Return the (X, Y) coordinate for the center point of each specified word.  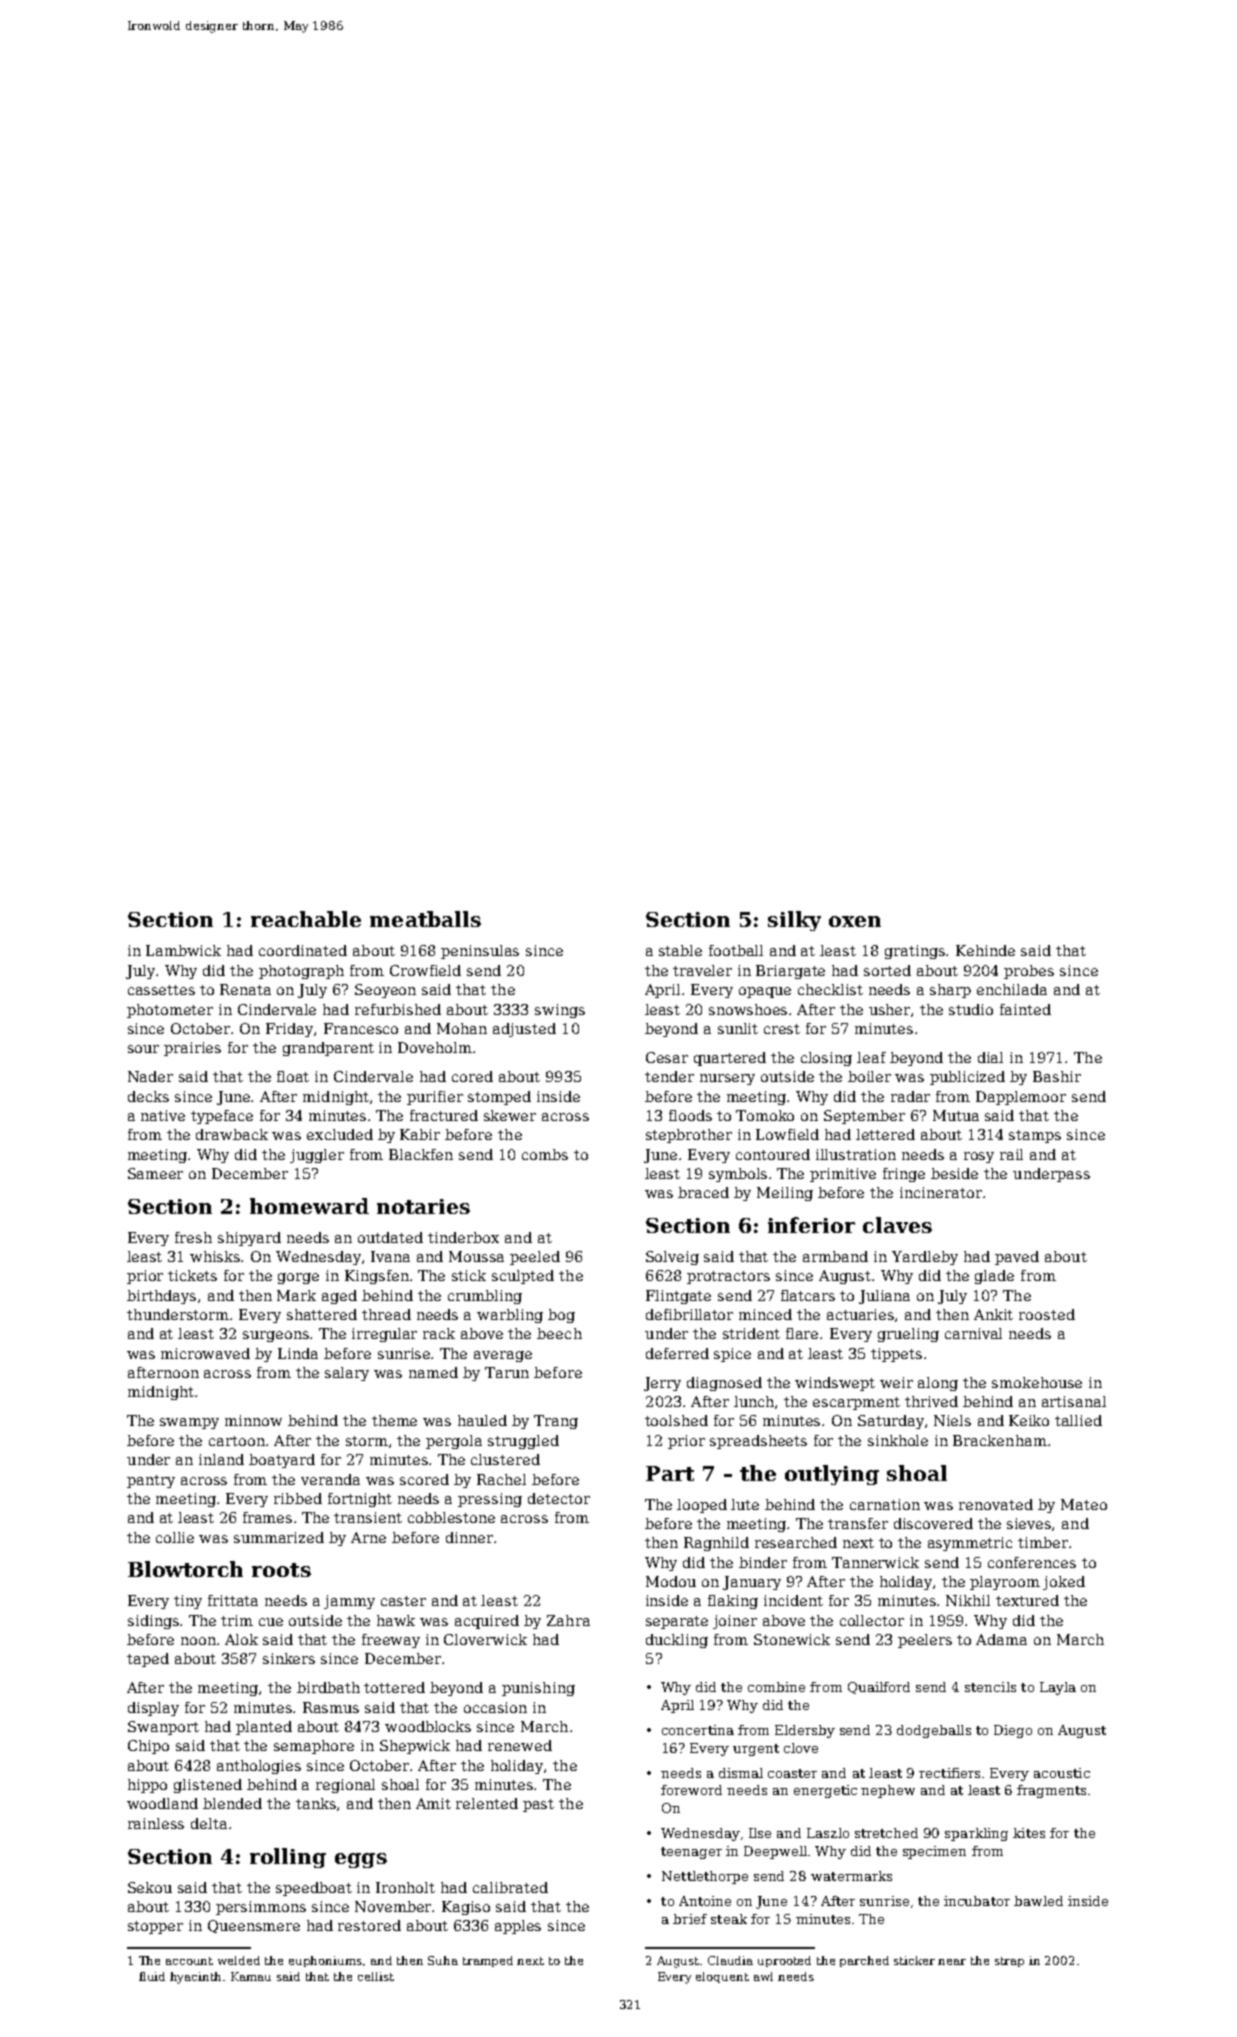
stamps (1035, 1136)
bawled (1038, 1901)
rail (1011, 1154)
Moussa (476, 1256)
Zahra (568, 1620)
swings (560, 1011)
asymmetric (970, 1544)
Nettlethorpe (705, 1877)
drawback (232, 1134)
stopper (155, 1927)
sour (143, 1049)
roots (281, 1570)
